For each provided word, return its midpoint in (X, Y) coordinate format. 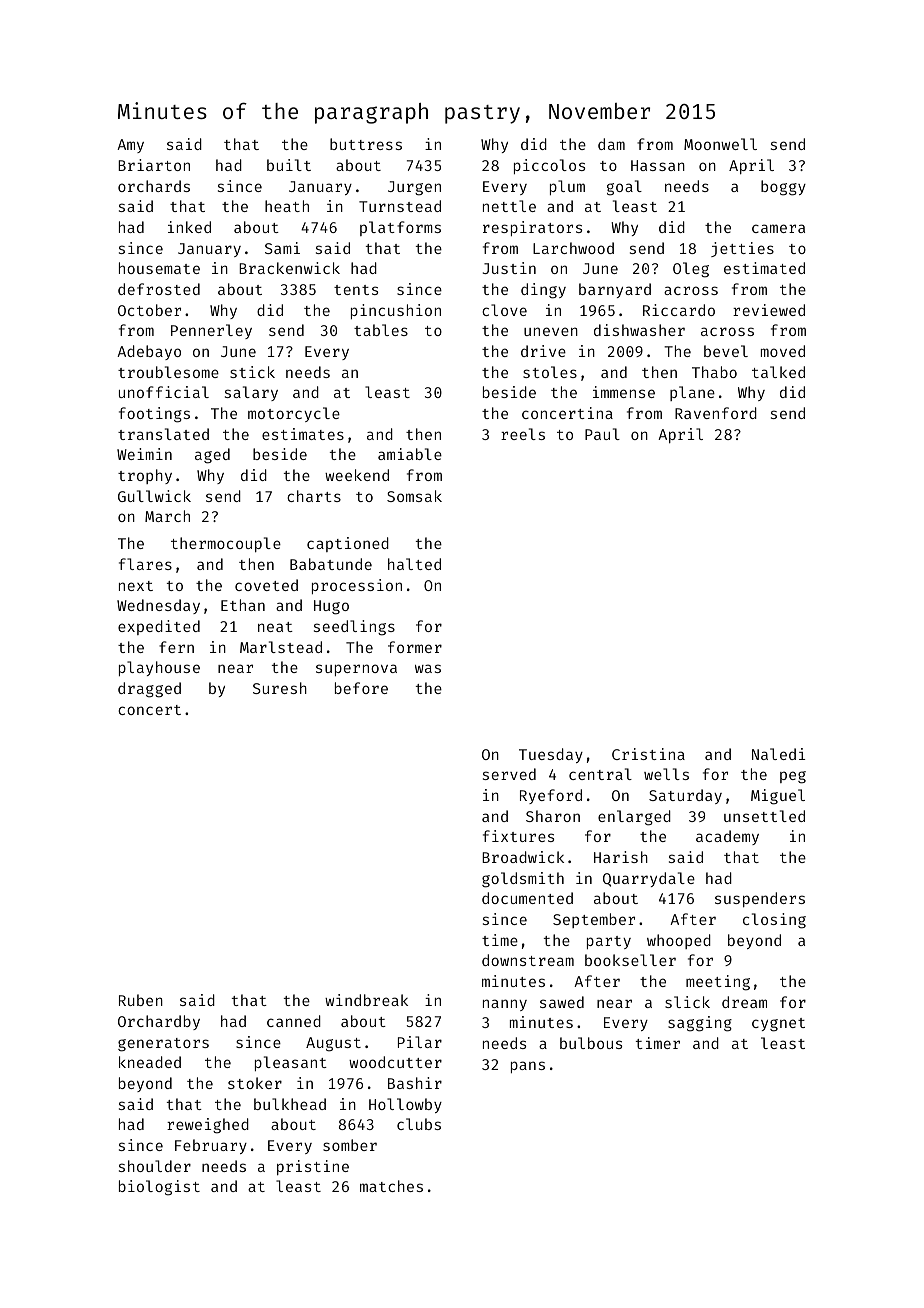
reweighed (208, 1126)
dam (611, 144)
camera (778, 228)
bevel (726, 351)
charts (314, 496)
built (289, 165)
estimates (303, 434)
